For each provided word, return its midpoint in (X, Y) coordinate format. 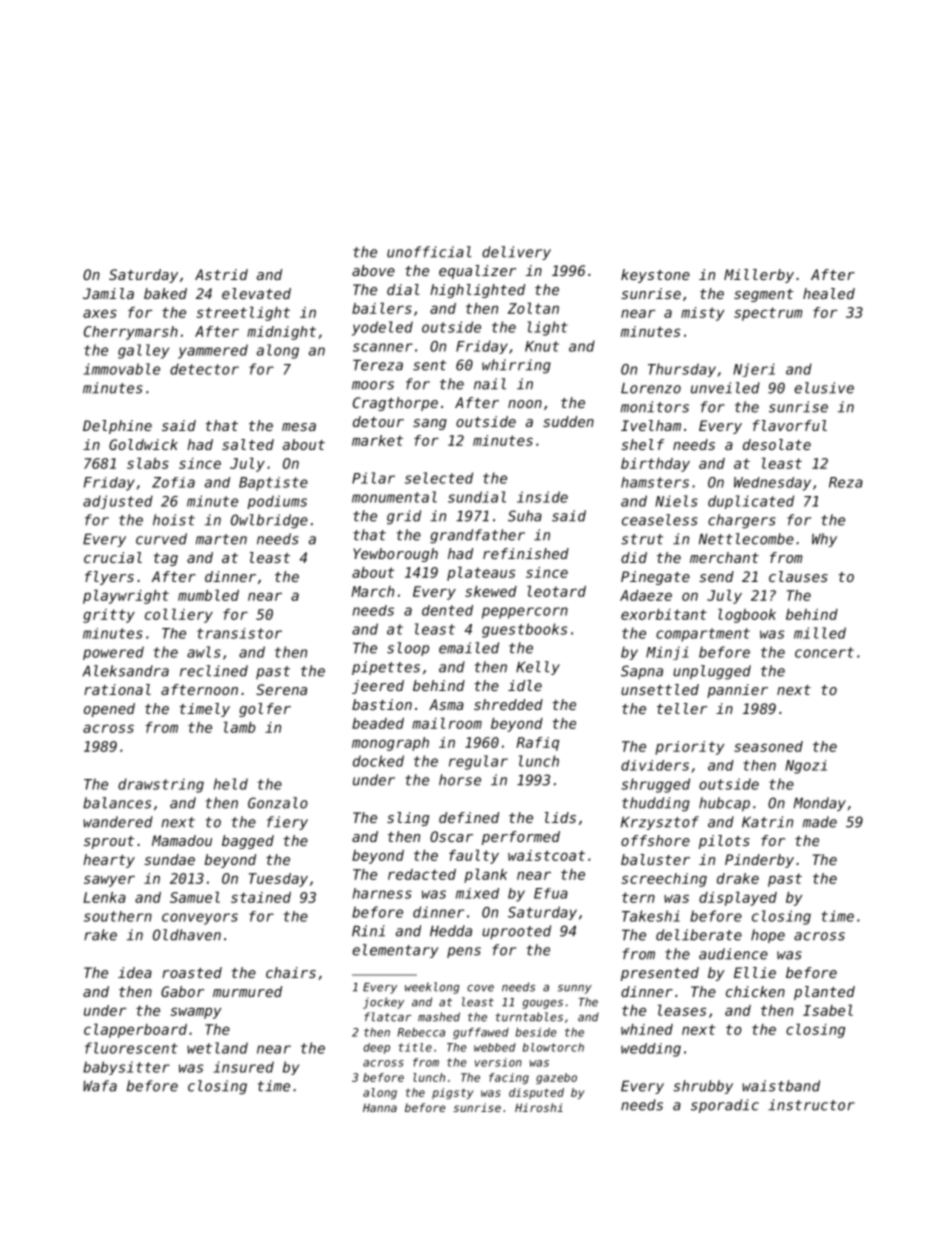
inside (542, 497)
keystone (655, 276)
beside (536, 1032)
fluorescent (131, 1048)
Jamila (108, 293)
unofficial (429, 252)
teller (682, 708)
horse (460, 780)
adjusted (118, 502)
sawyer (109, 881)
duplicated (751, 502)
